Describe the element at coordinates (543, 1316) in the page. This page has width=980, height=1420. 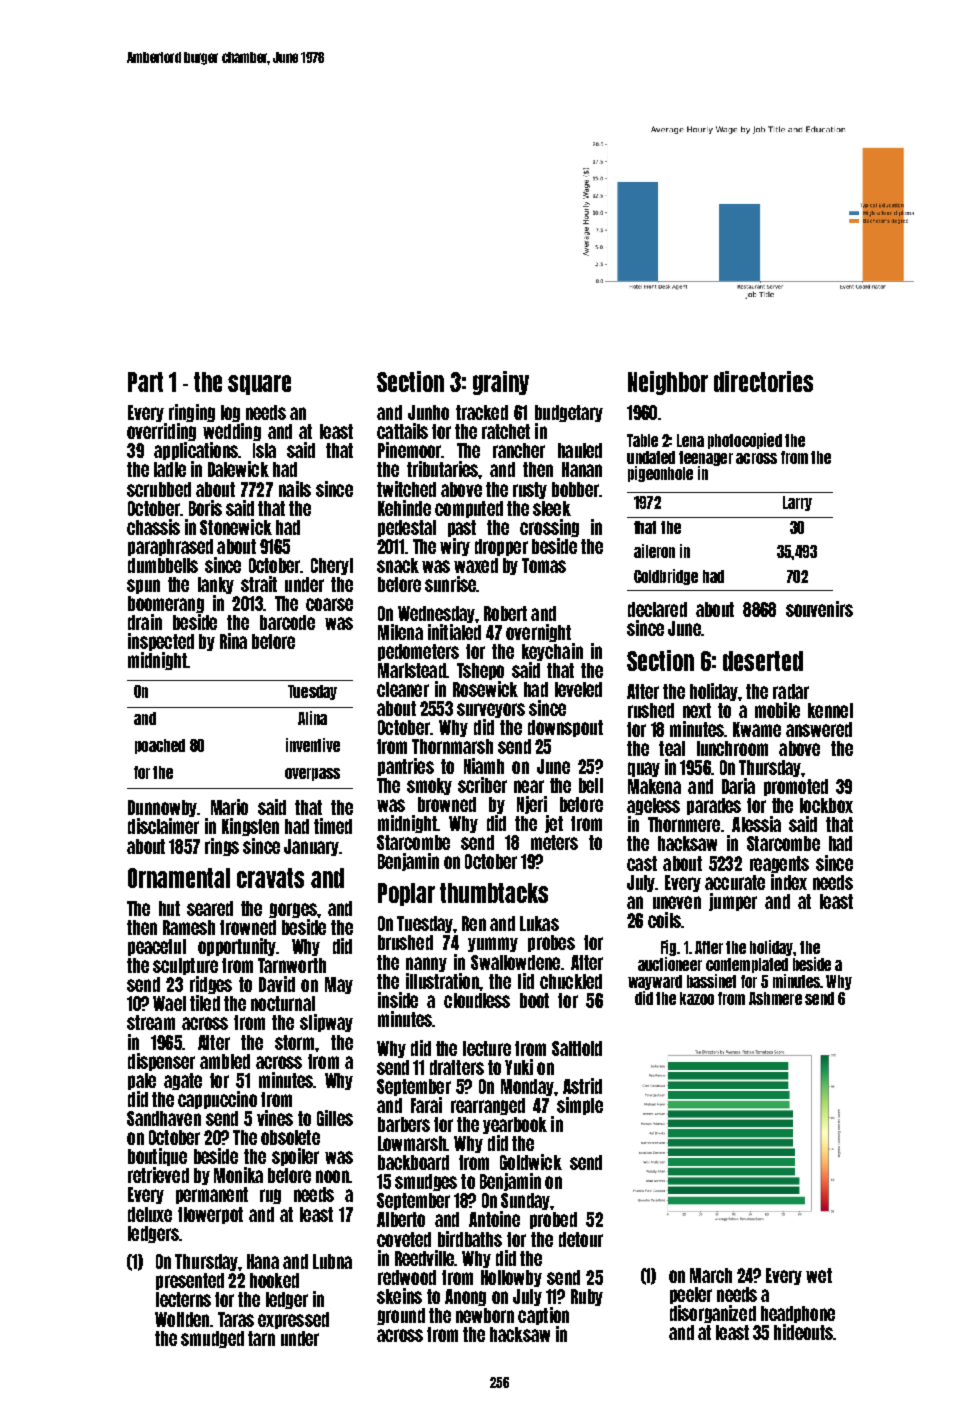
I see `caption` at that location.
